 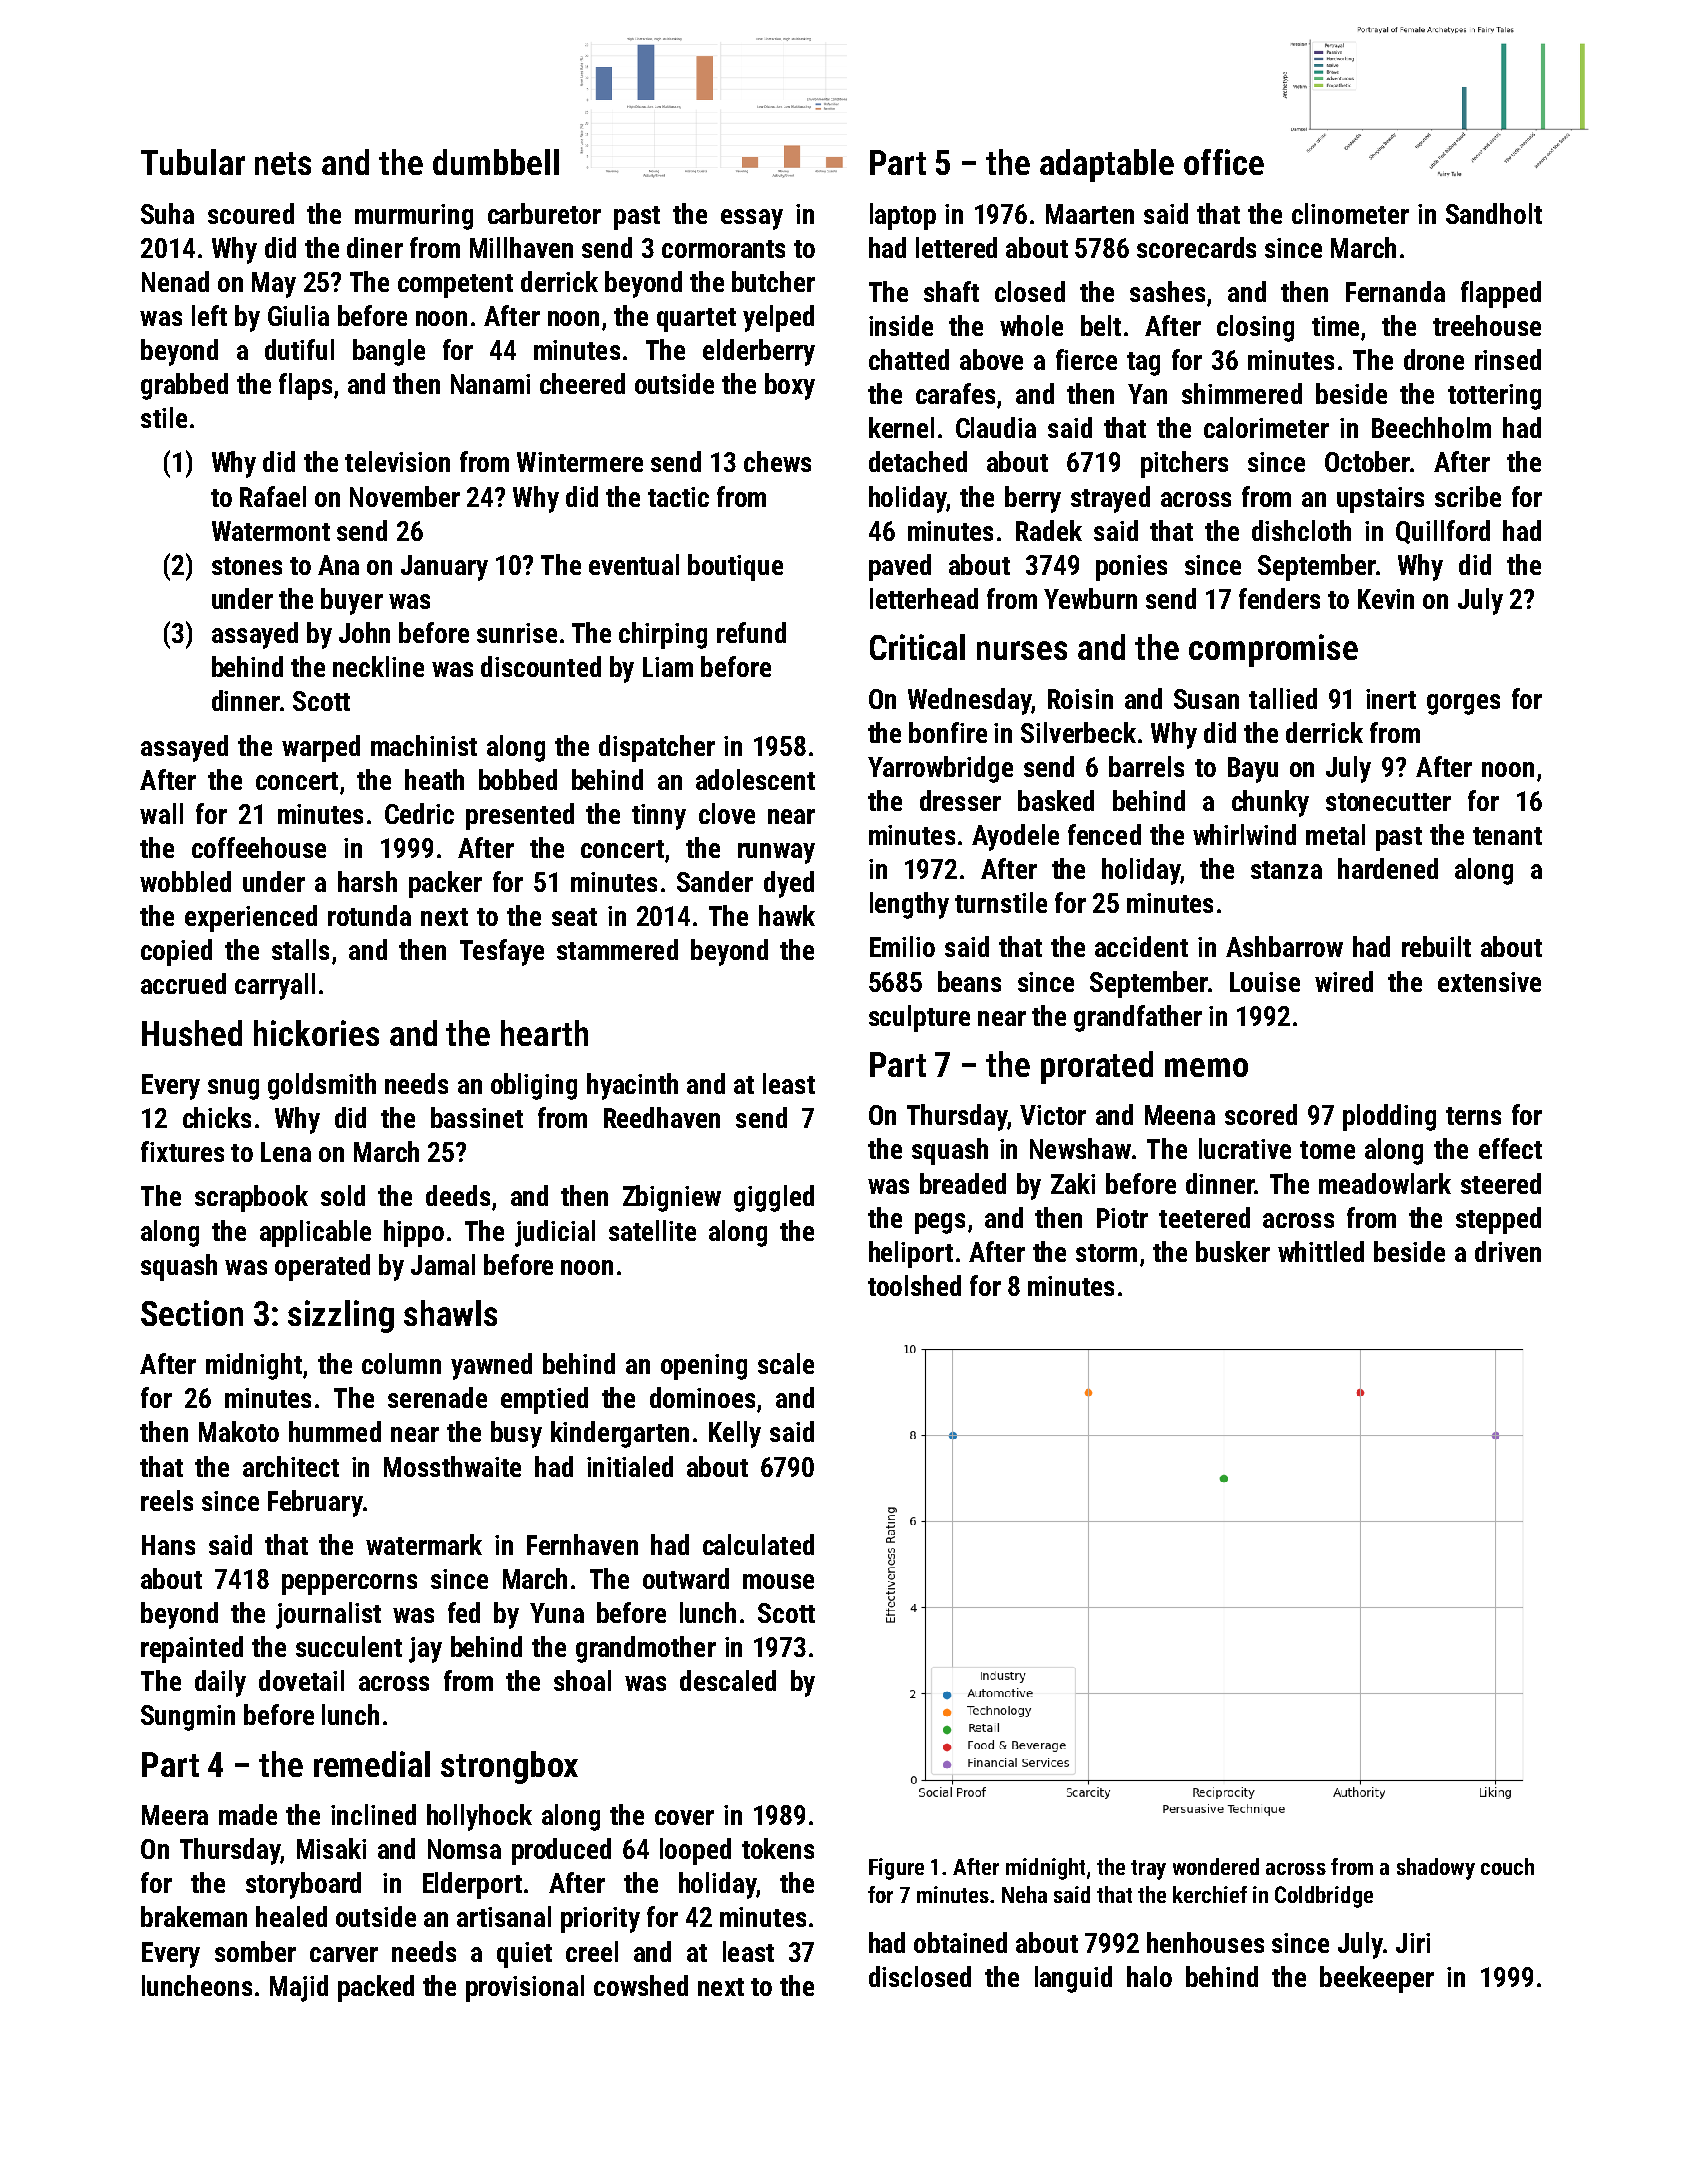 I want to click on remedial, so click(x=372, y=1764).
